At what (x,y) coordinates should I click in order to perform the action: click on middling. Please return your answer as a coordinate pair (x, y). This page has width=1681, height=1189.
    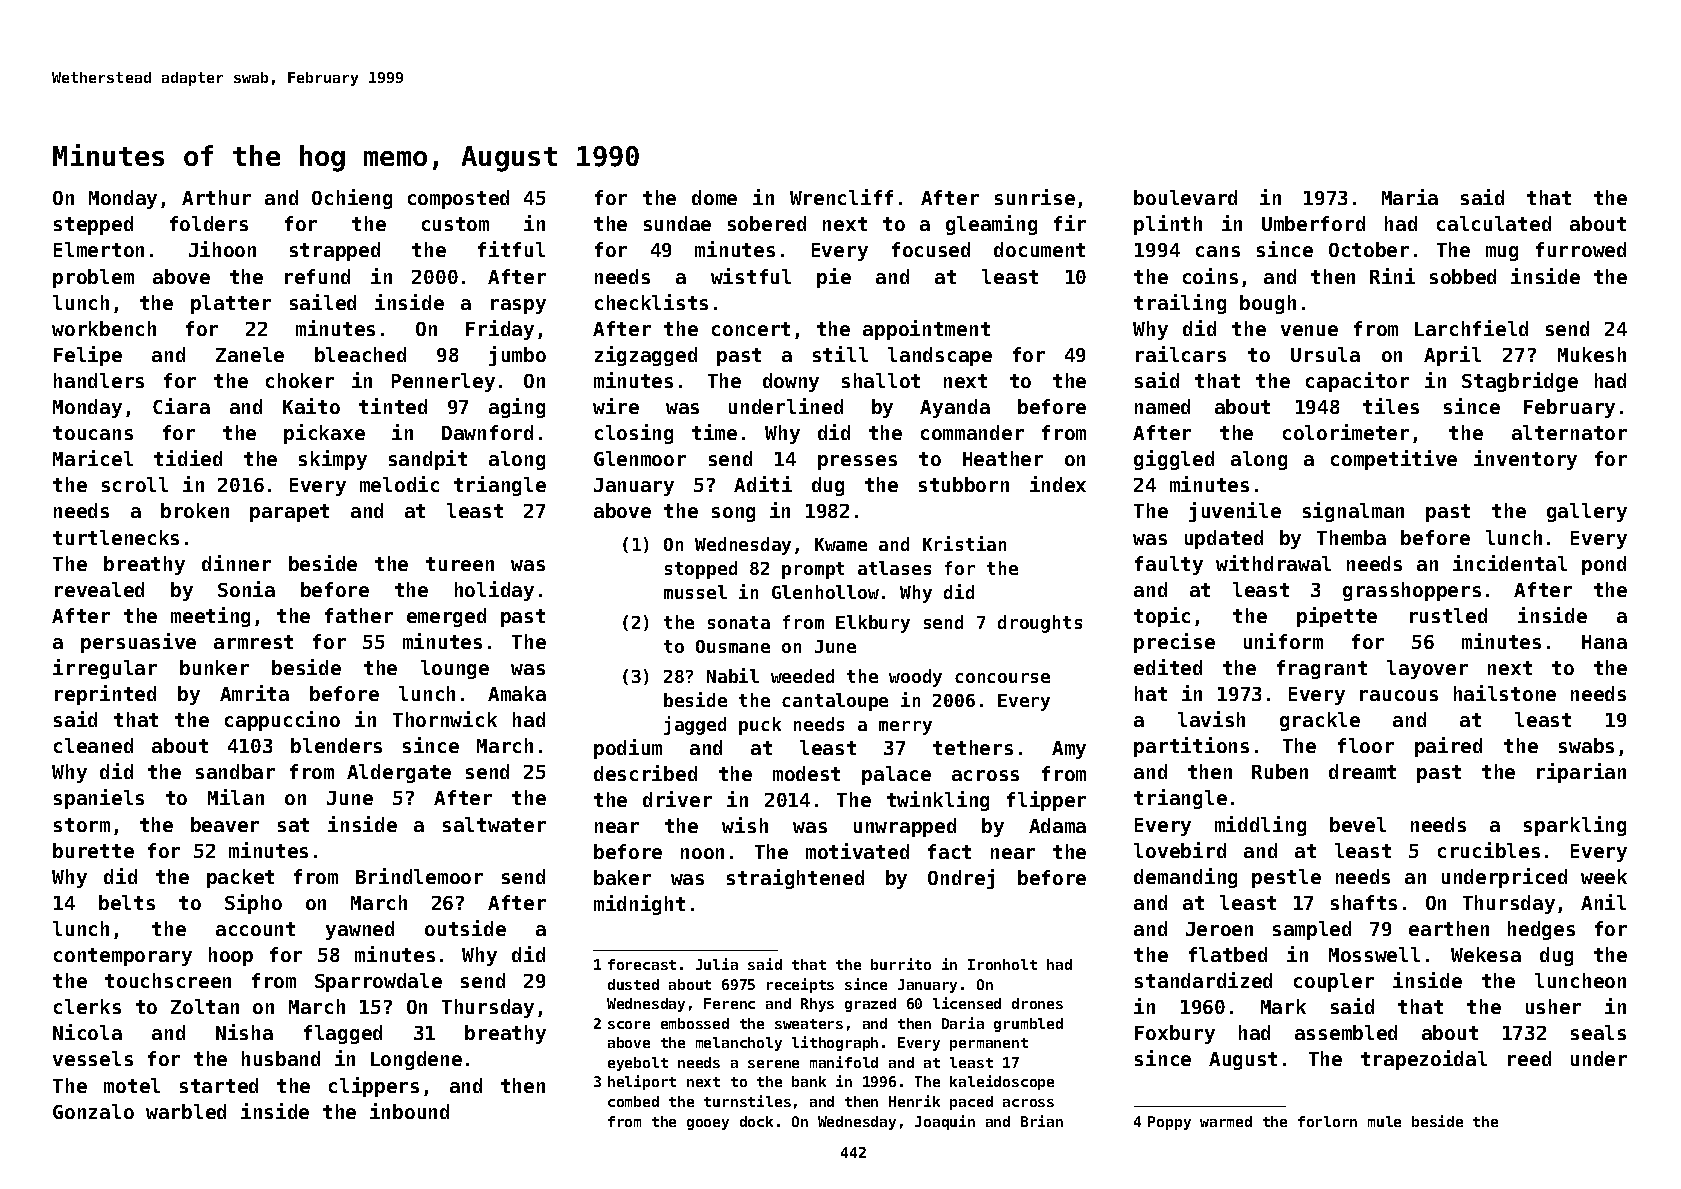
    Looking at the image, I should click on (1260, 826).
